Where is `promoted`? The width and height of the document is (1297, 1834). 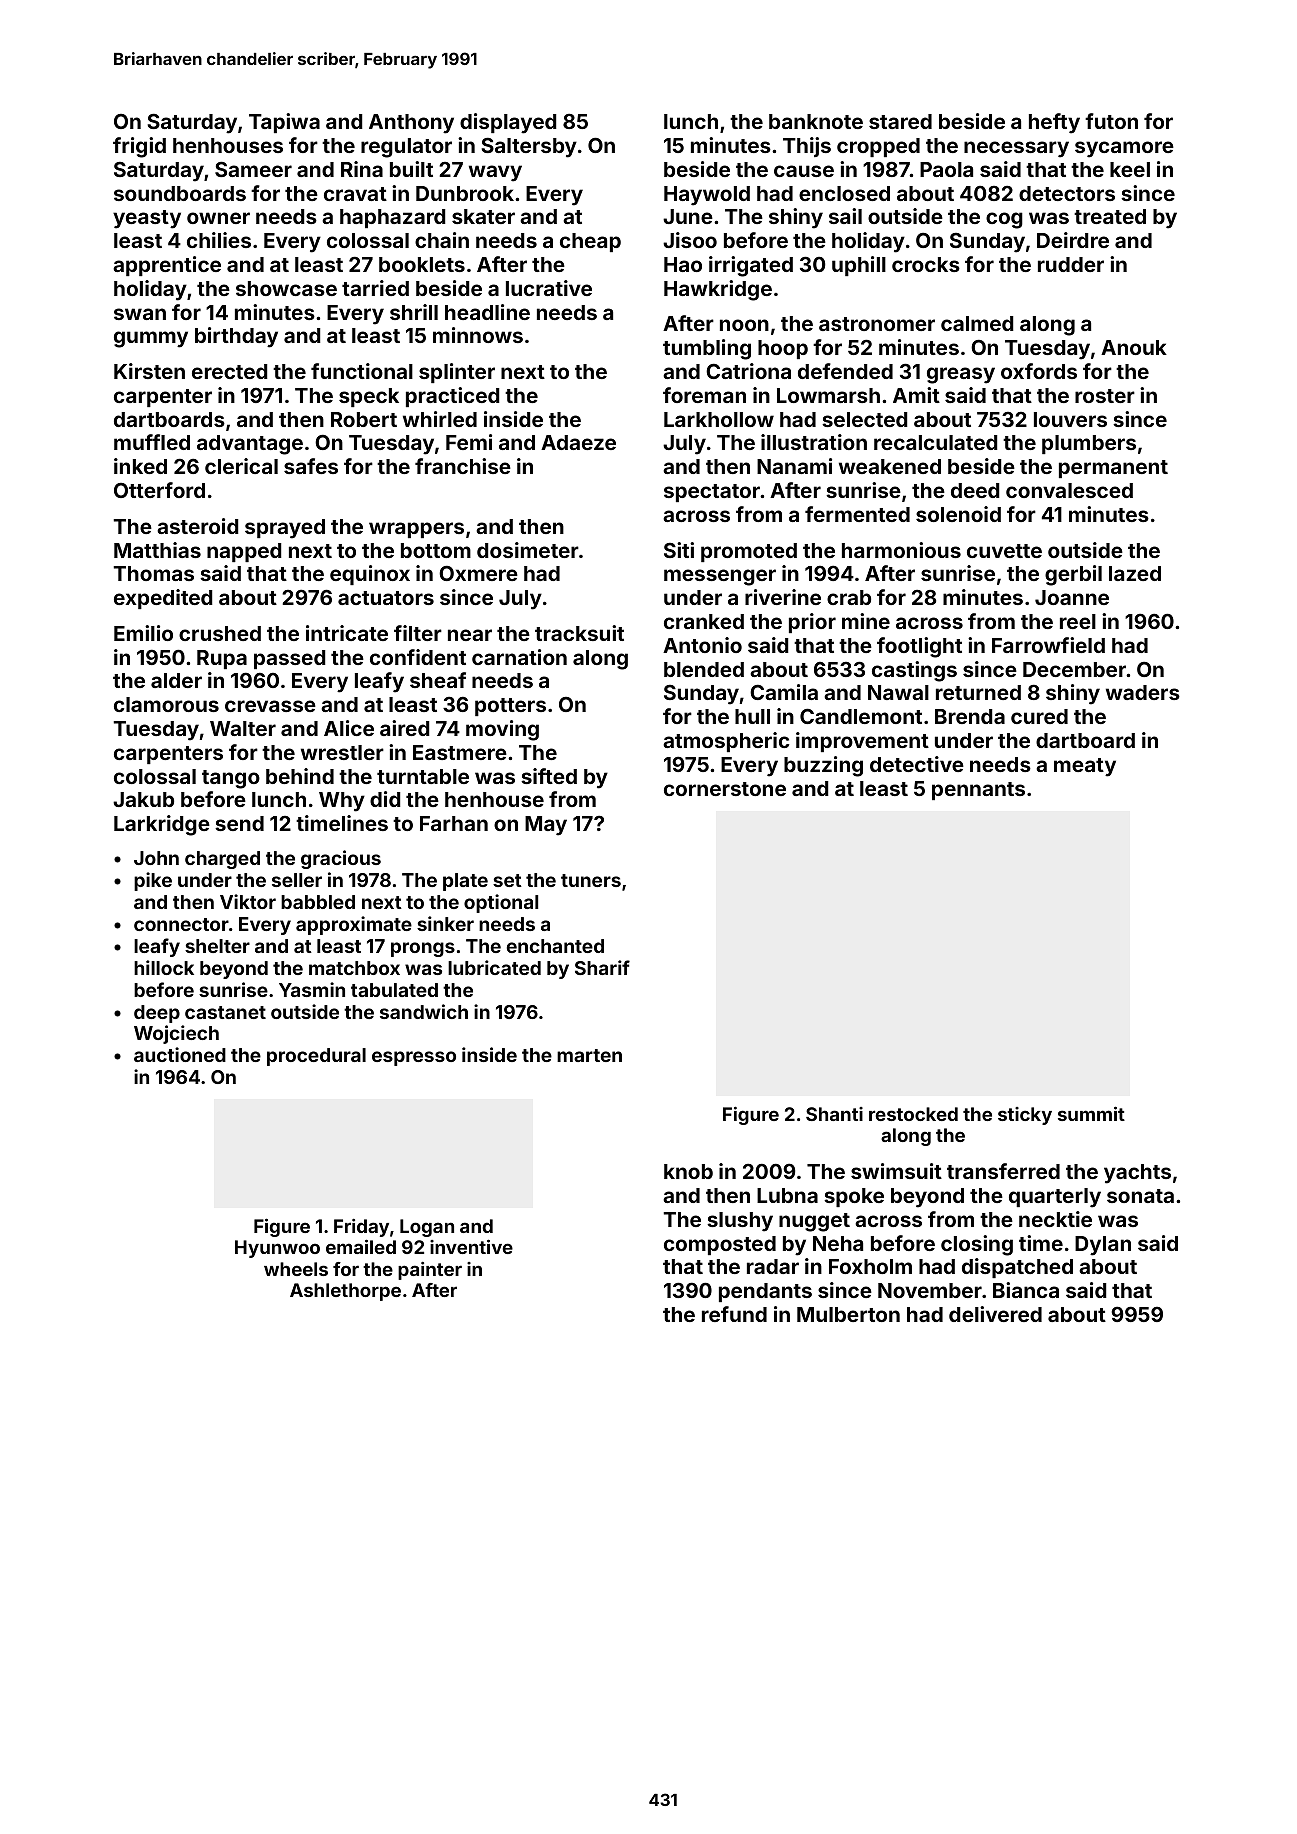 promoted is located at coordinates (749, 552).
